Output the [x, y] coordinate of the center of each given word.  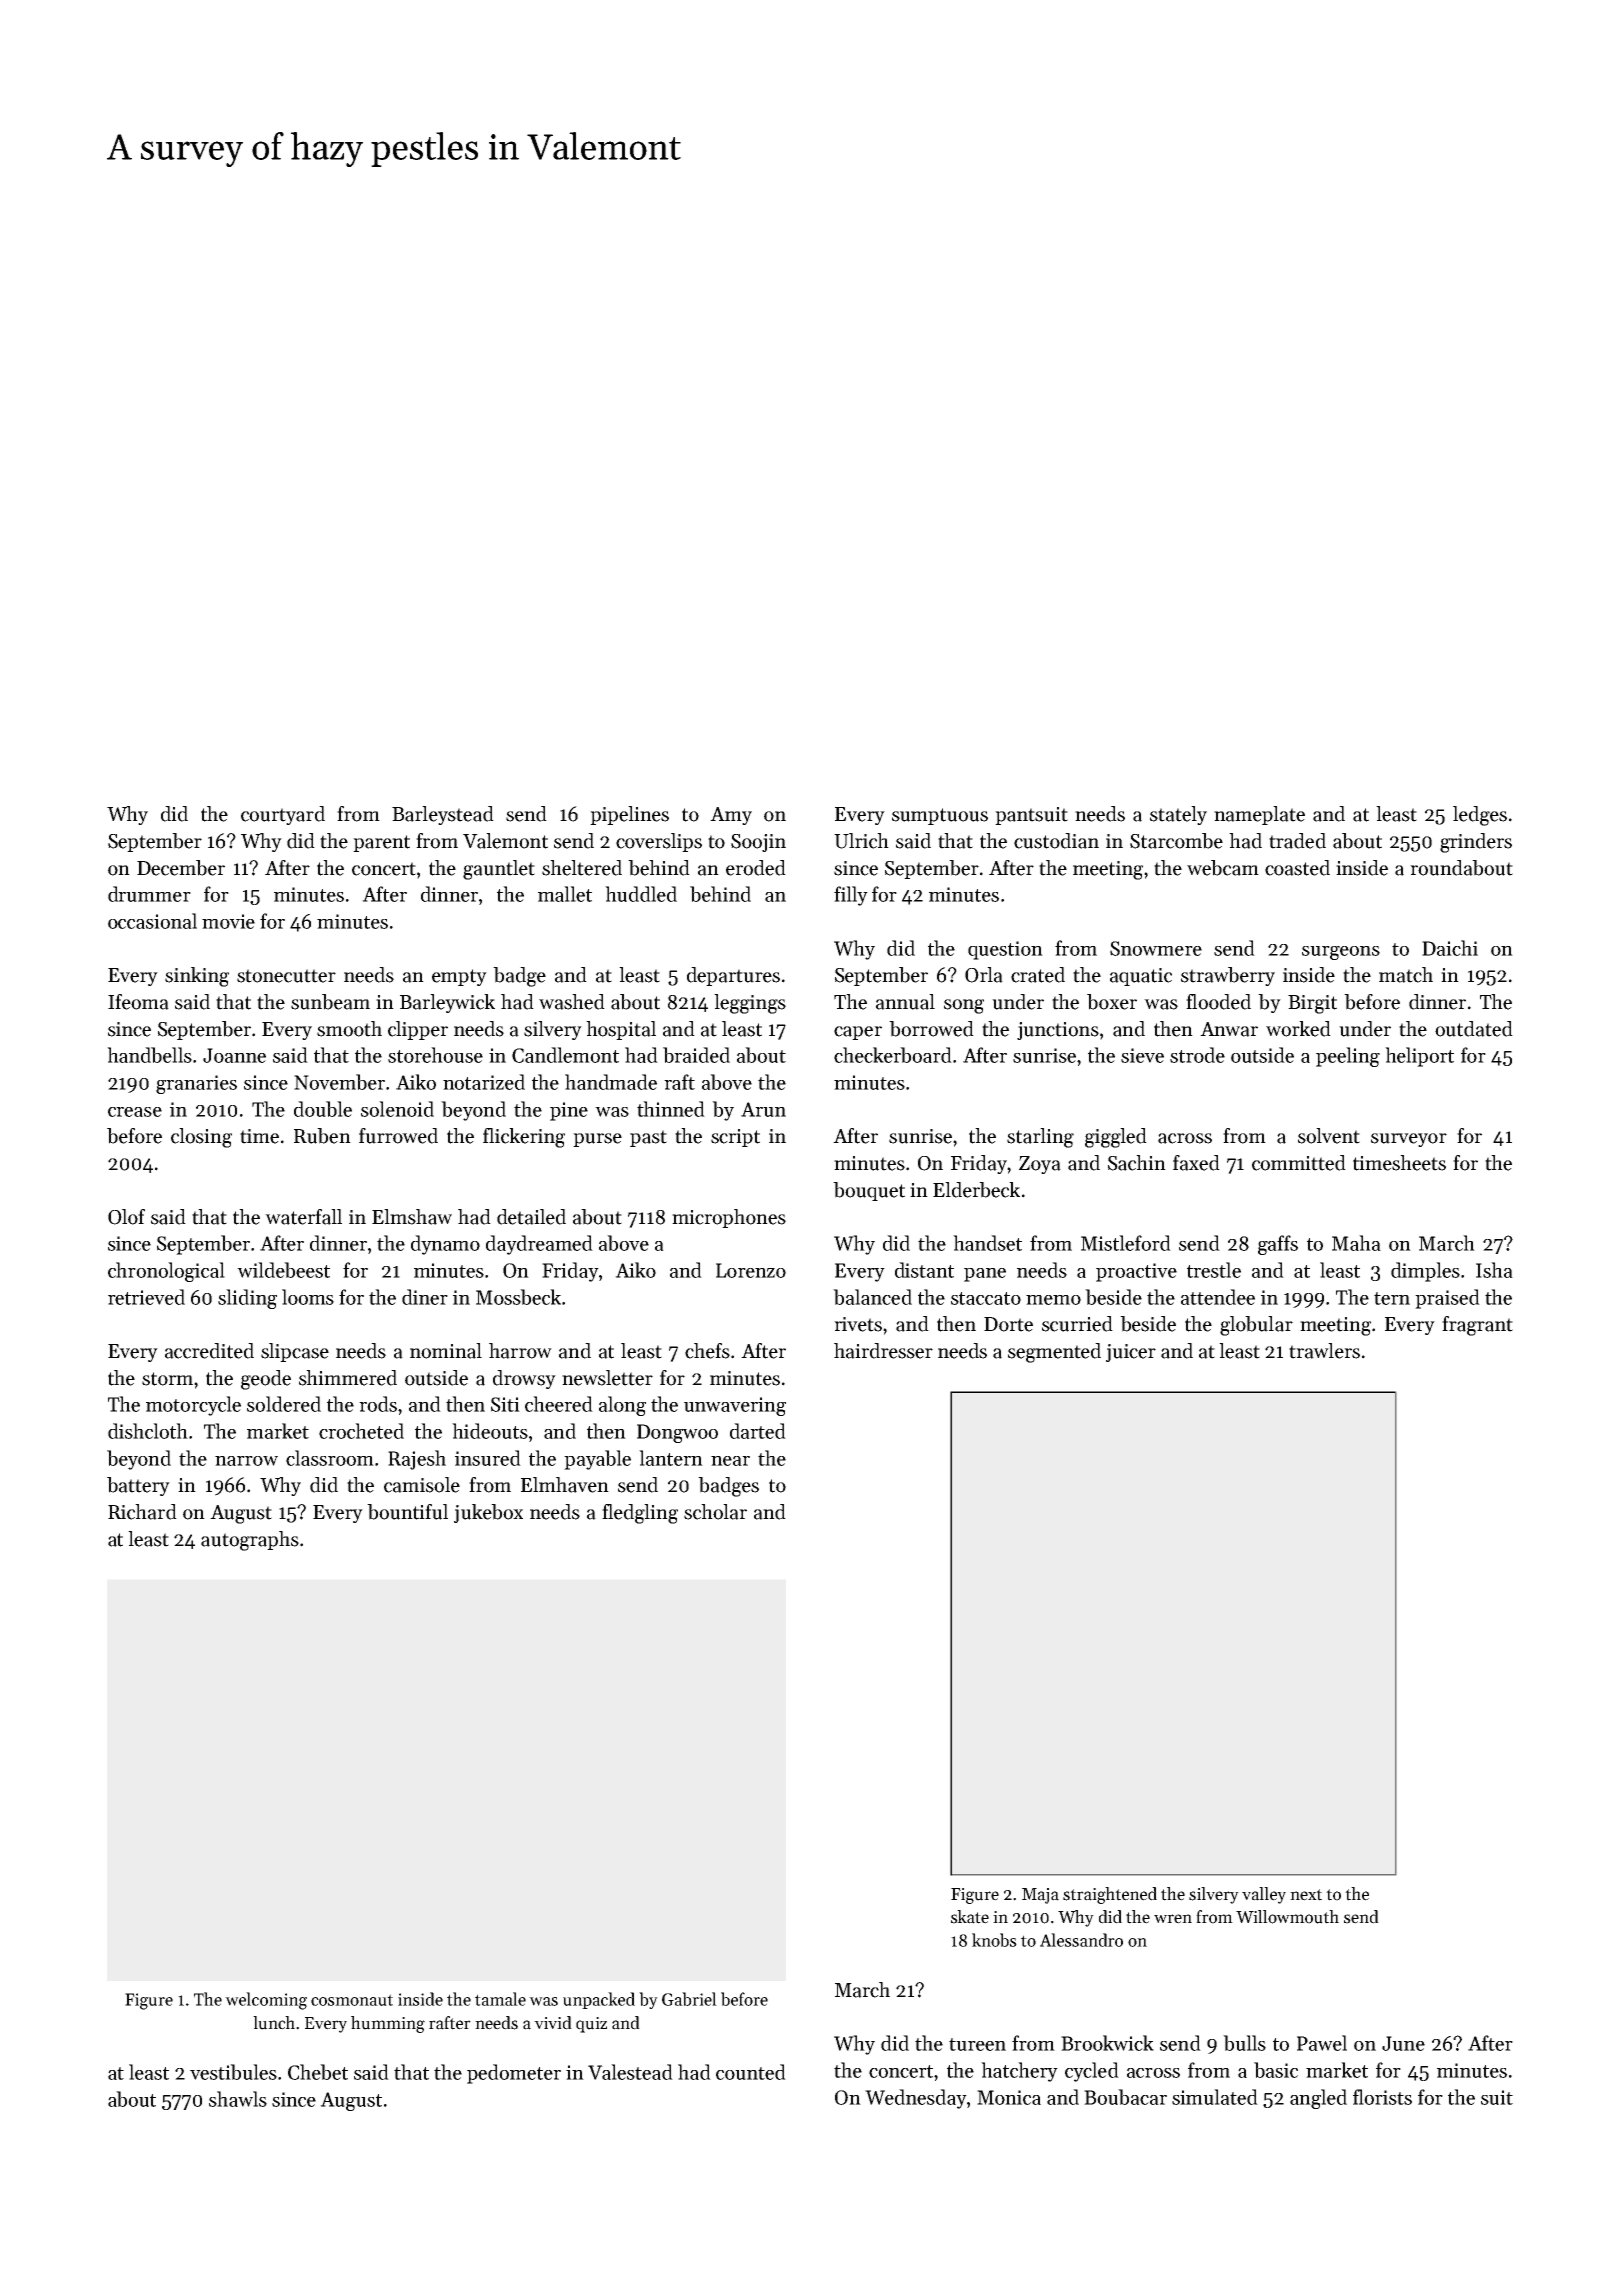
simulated [1215, 2097]
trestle [1214, 1270]
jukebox [488, 1513]
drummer [149, 894]
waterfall [303, 1217]
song [964, 1006]
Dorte [1008, 1324]
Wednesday [916, 2099]
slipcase [295, 1352]
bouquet [869, 1191]
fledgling [640, 1514]
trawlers [1324, 1351]
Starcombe [1176, 841]
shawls [238, 2099]
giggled [1116, 1138]
